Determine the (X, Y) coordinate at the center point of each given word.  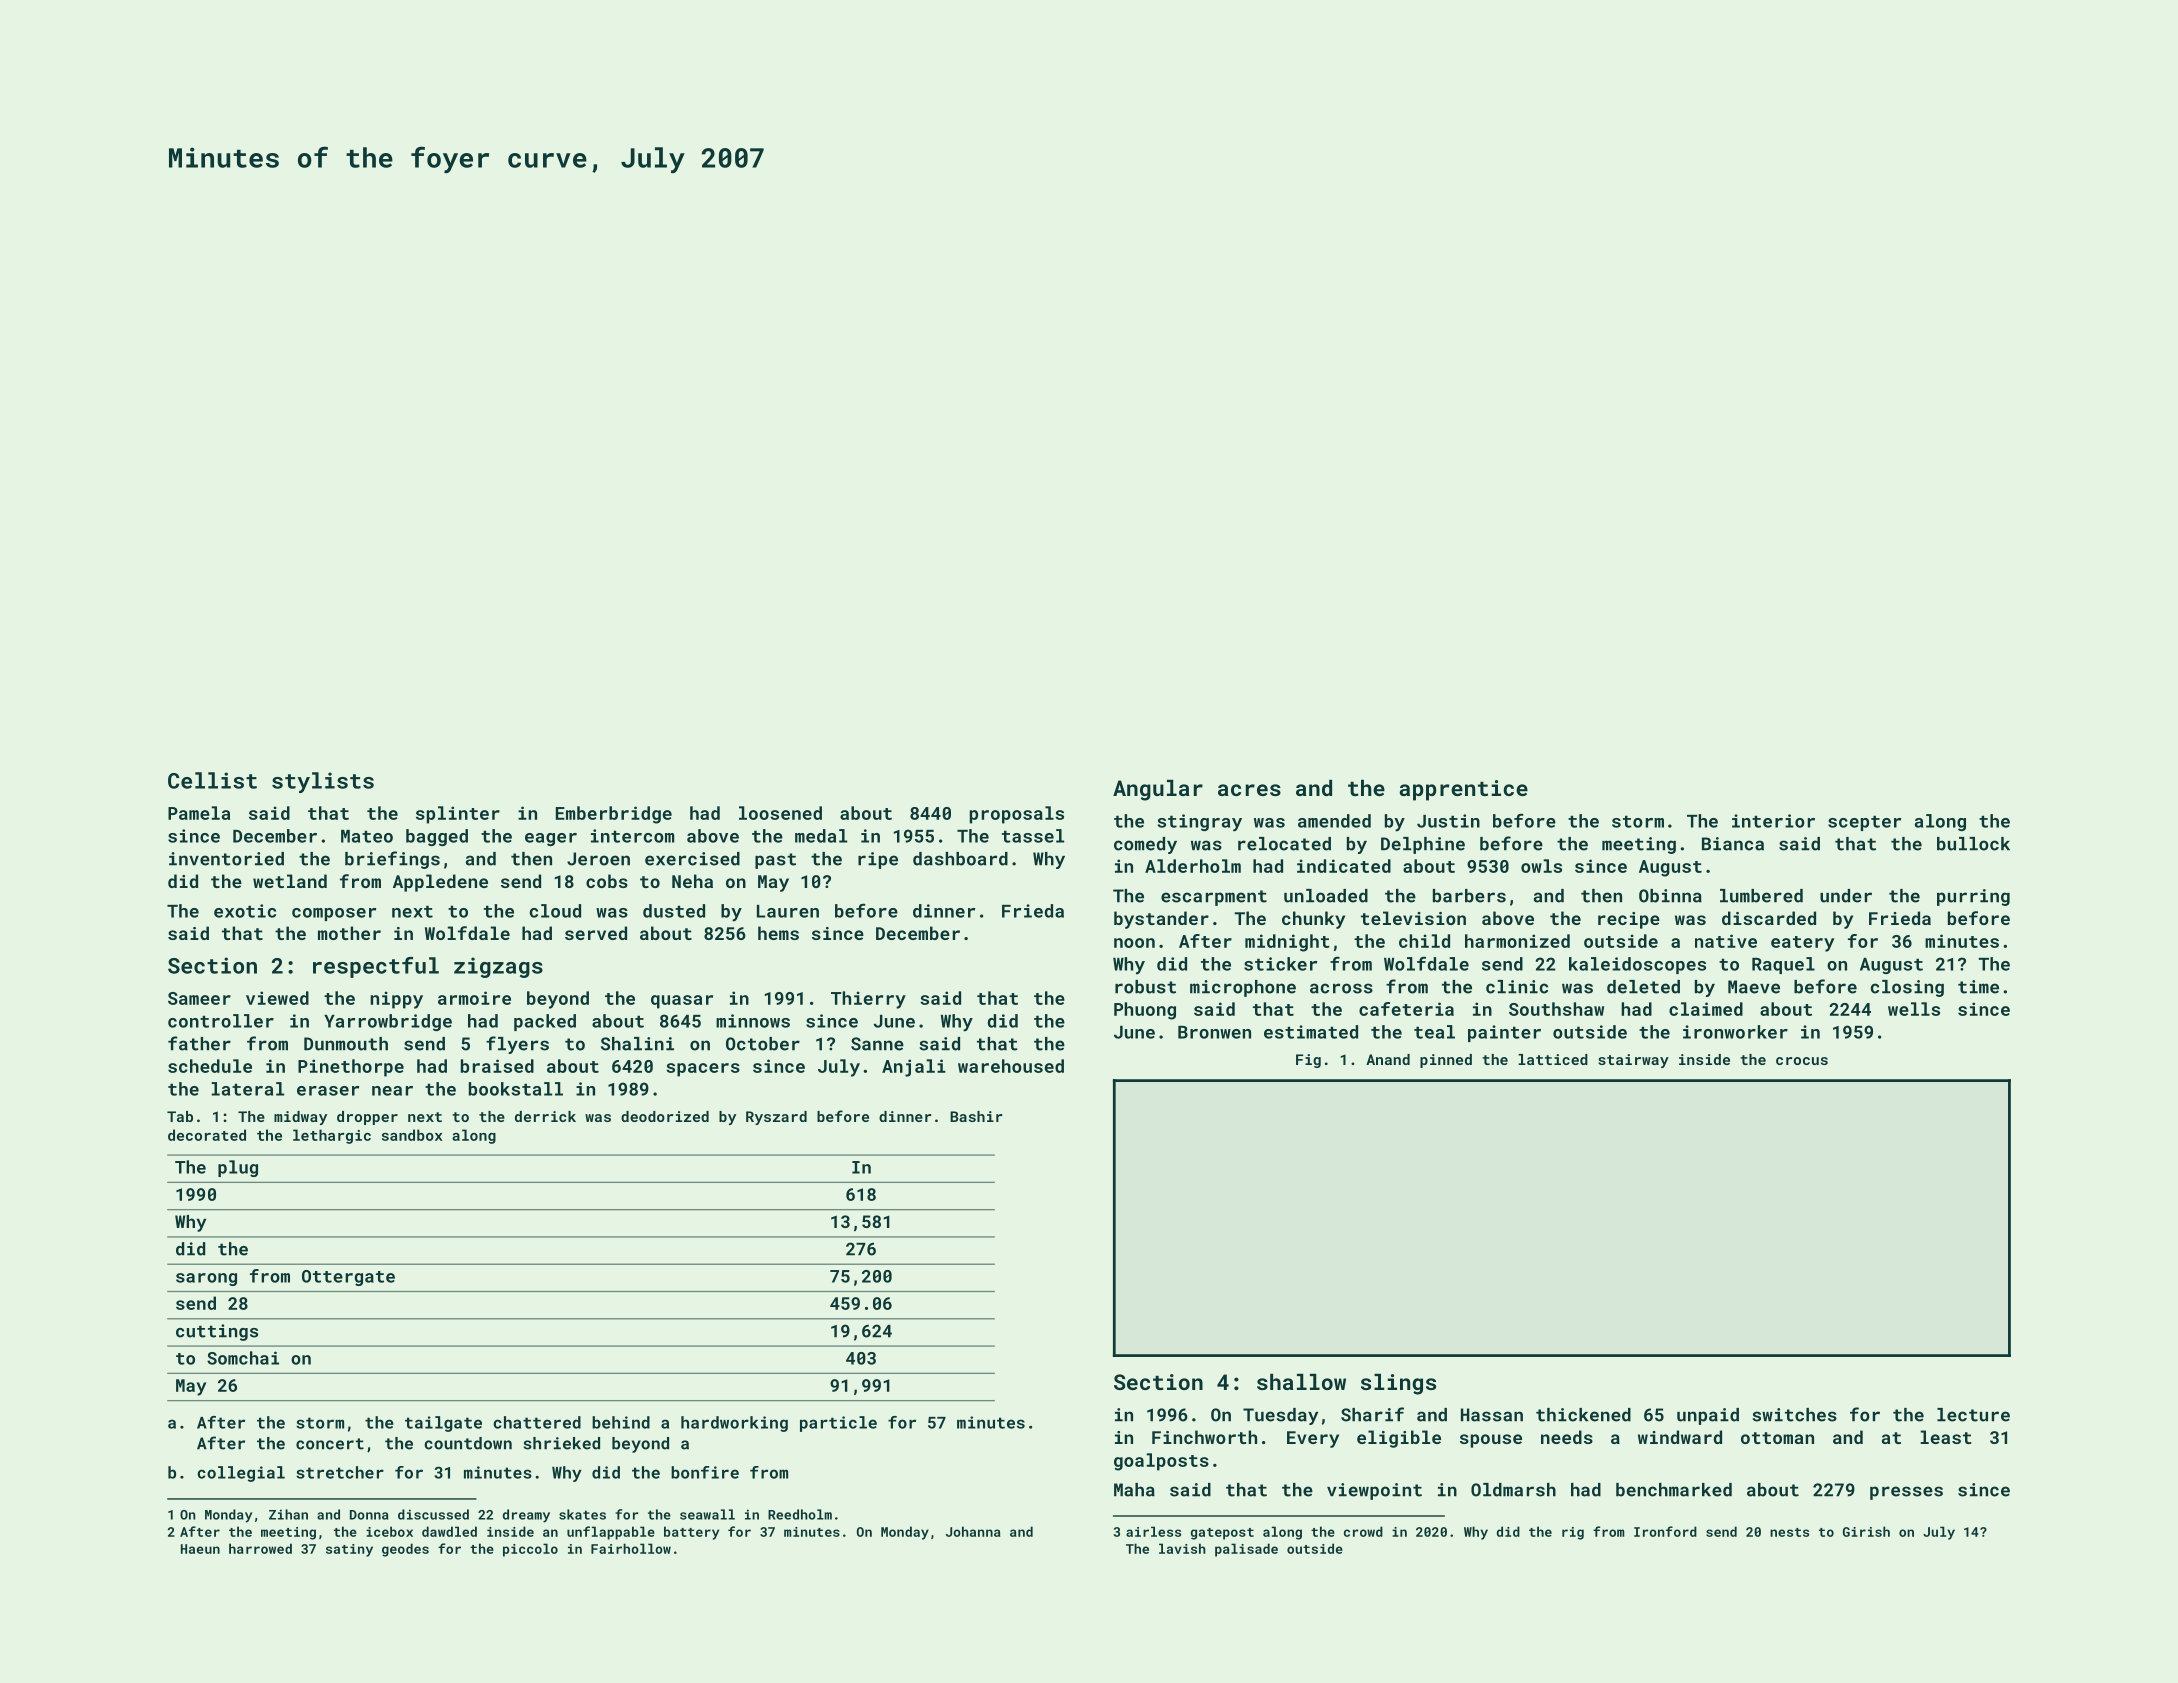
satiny (349, 1550)
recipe (1629, 920)
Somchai (243, 1358)
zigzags (498, 967)
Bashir (976, 1116)
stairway (1633, 1061)
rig (1573, 1533)
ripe (878, 860)
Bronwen (1214, 1032)
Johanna (973, 1531)
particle (838, 1424)
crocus (1802, 1061)
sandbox (412, 1135)
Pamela (199, 813)
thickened (1583, 1415)
